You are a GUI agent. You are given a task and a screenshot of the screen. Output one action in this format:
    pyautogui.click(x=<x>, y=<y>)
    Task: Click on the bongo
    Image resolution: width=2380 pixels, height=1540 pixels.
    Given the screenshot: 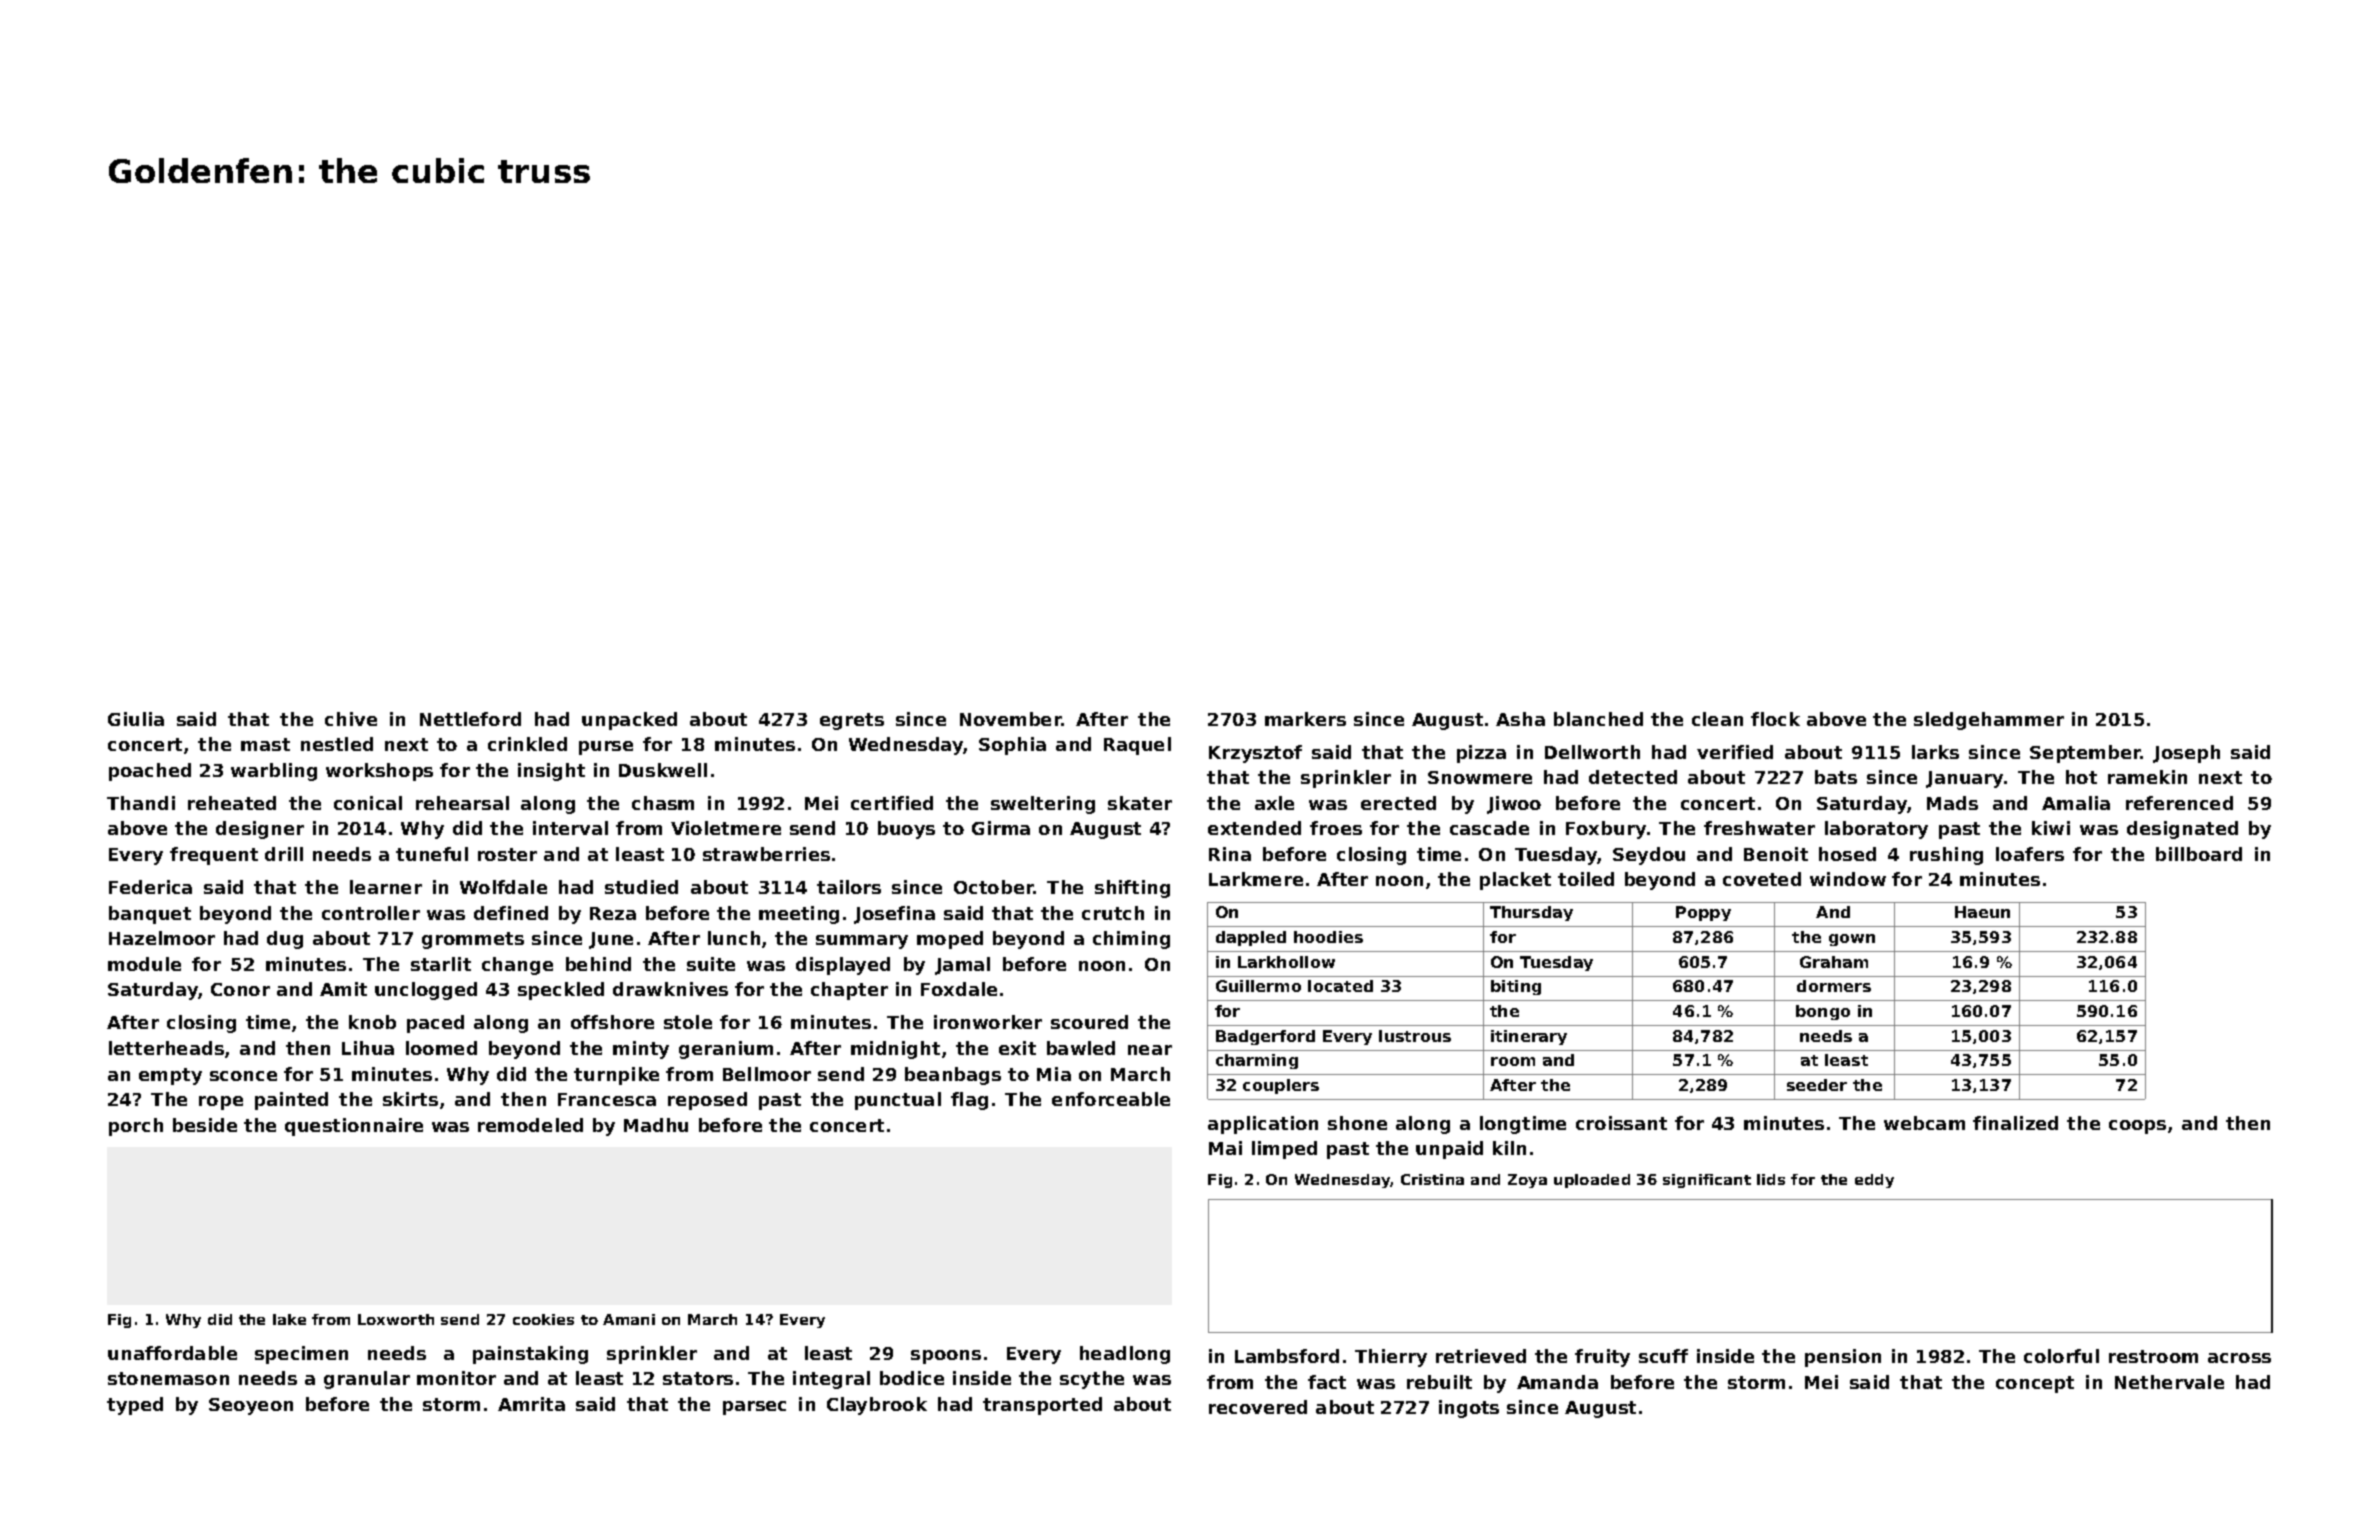 What is the action you would take?
    pyautogui.click(x=1823, y=1012)
